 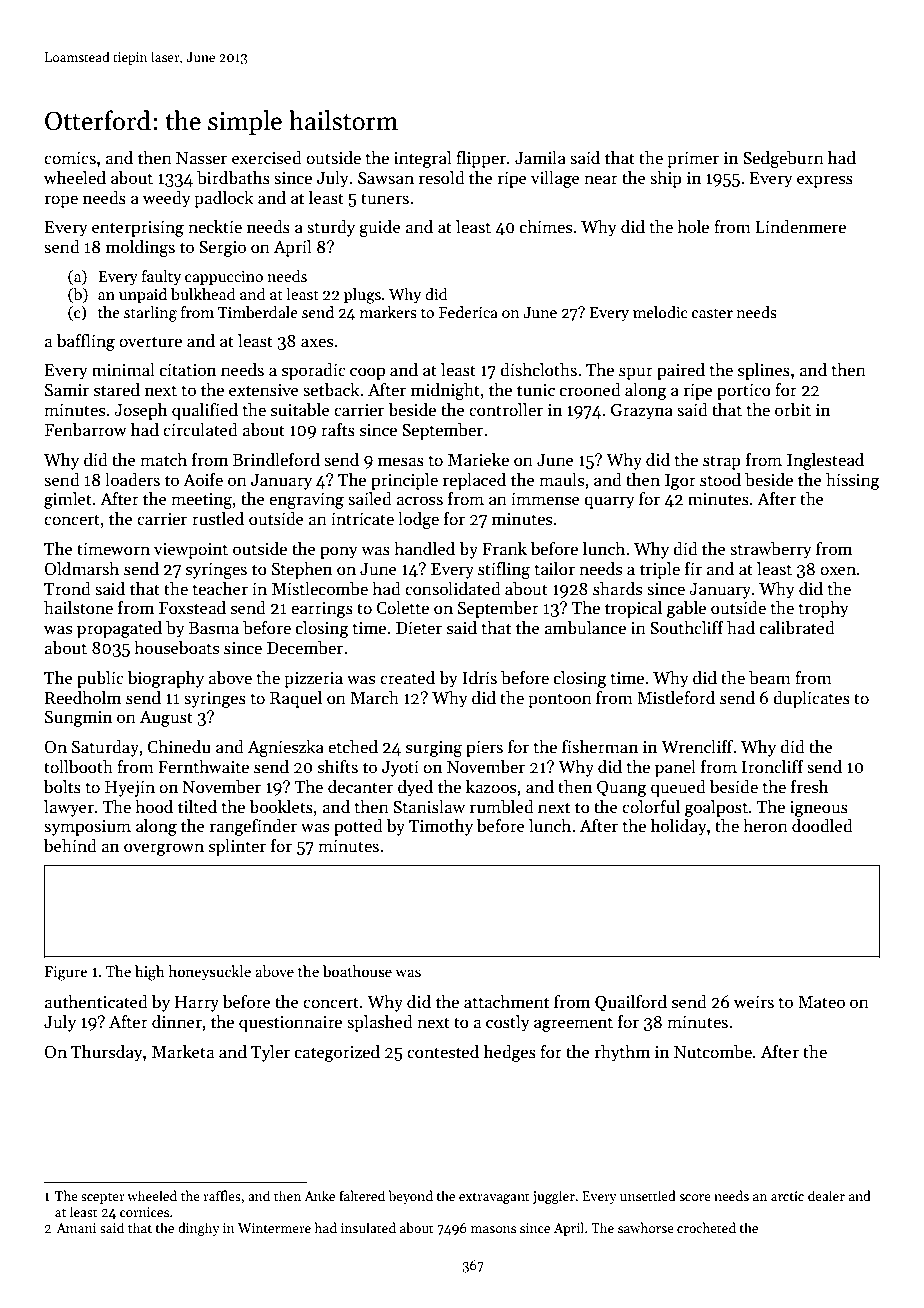 What do you see at coordinates (600, 747) in the image?
I see `fisherman` at bounding box center [600, 747].
